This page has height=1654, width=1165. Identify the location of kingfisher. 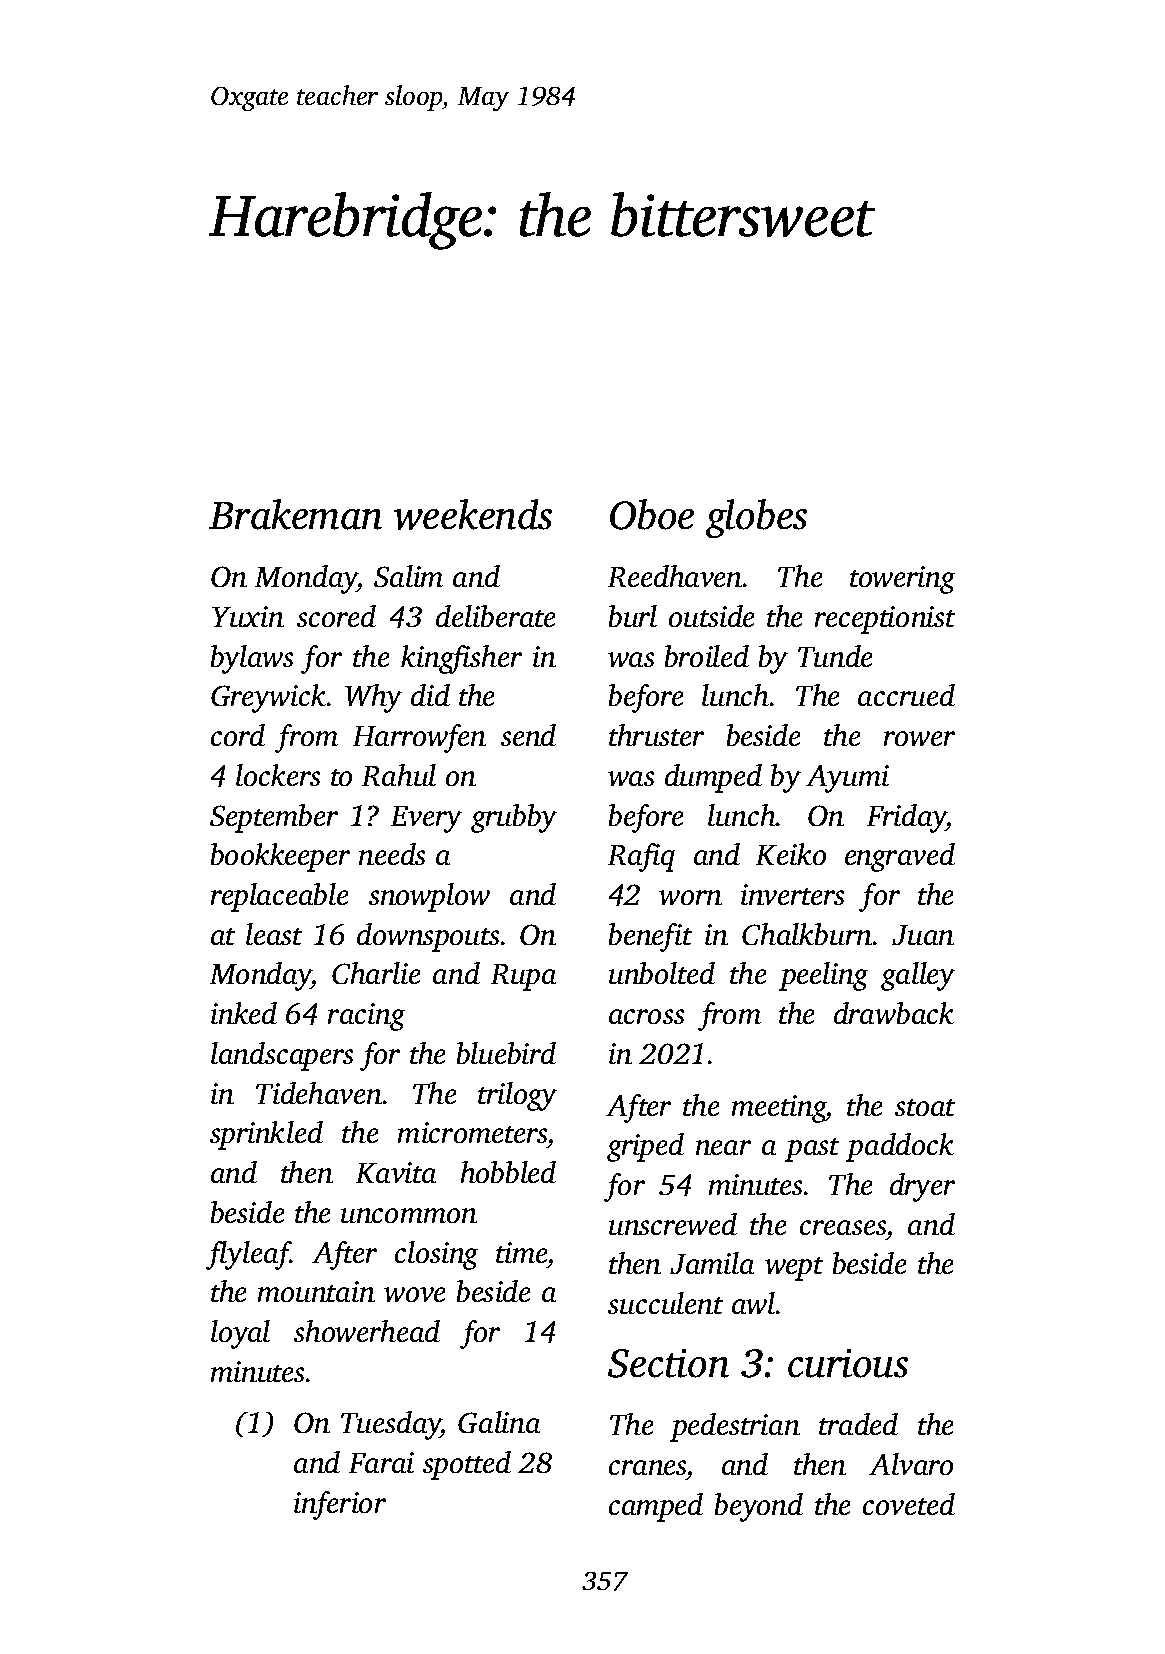
(461, 659).
